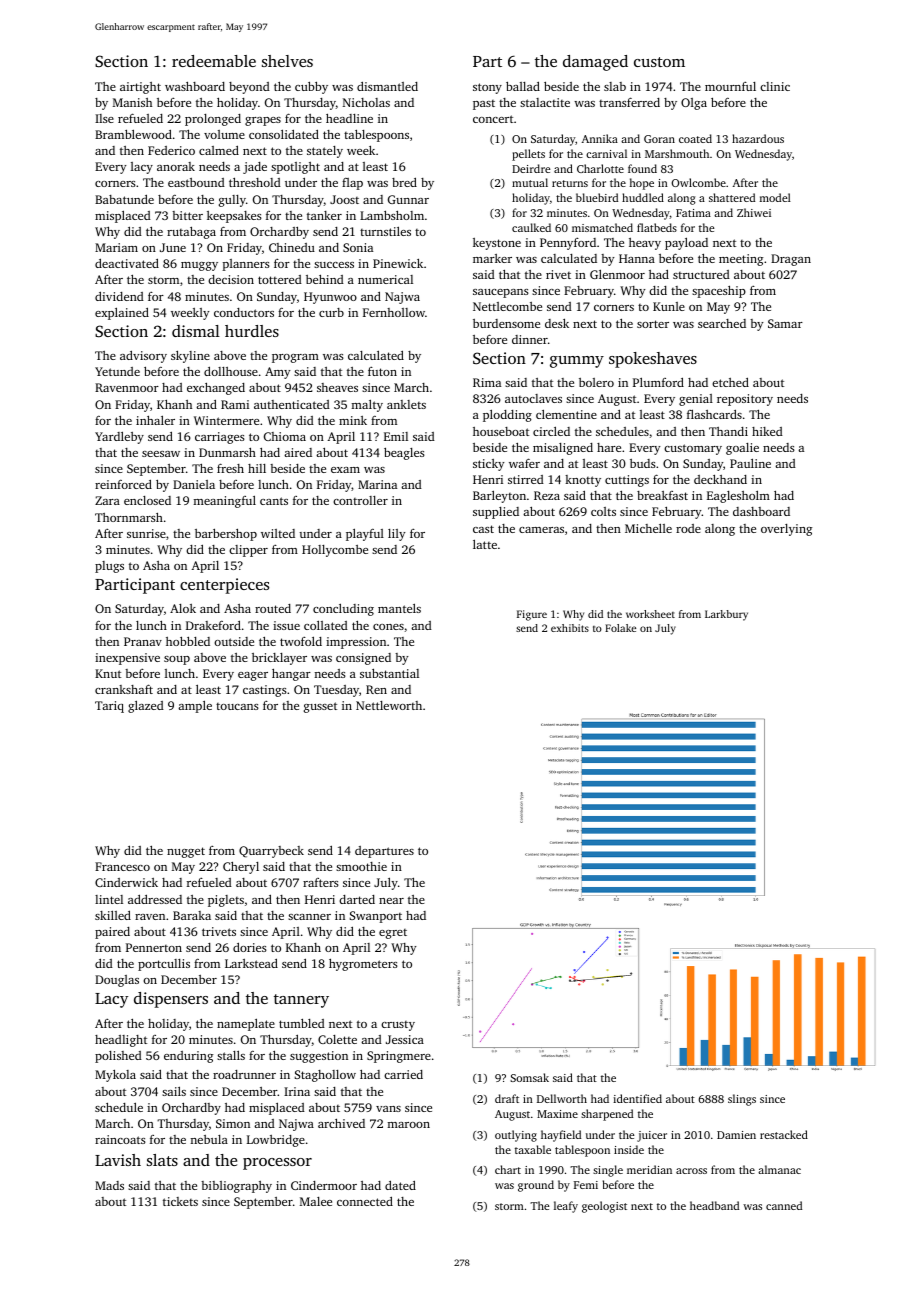 The width and height of the screenshot is (908, 1316). What do you see at coordinates (730, 86) in the screenshot?
I see `mournful` at bounding box center [730, 86].
